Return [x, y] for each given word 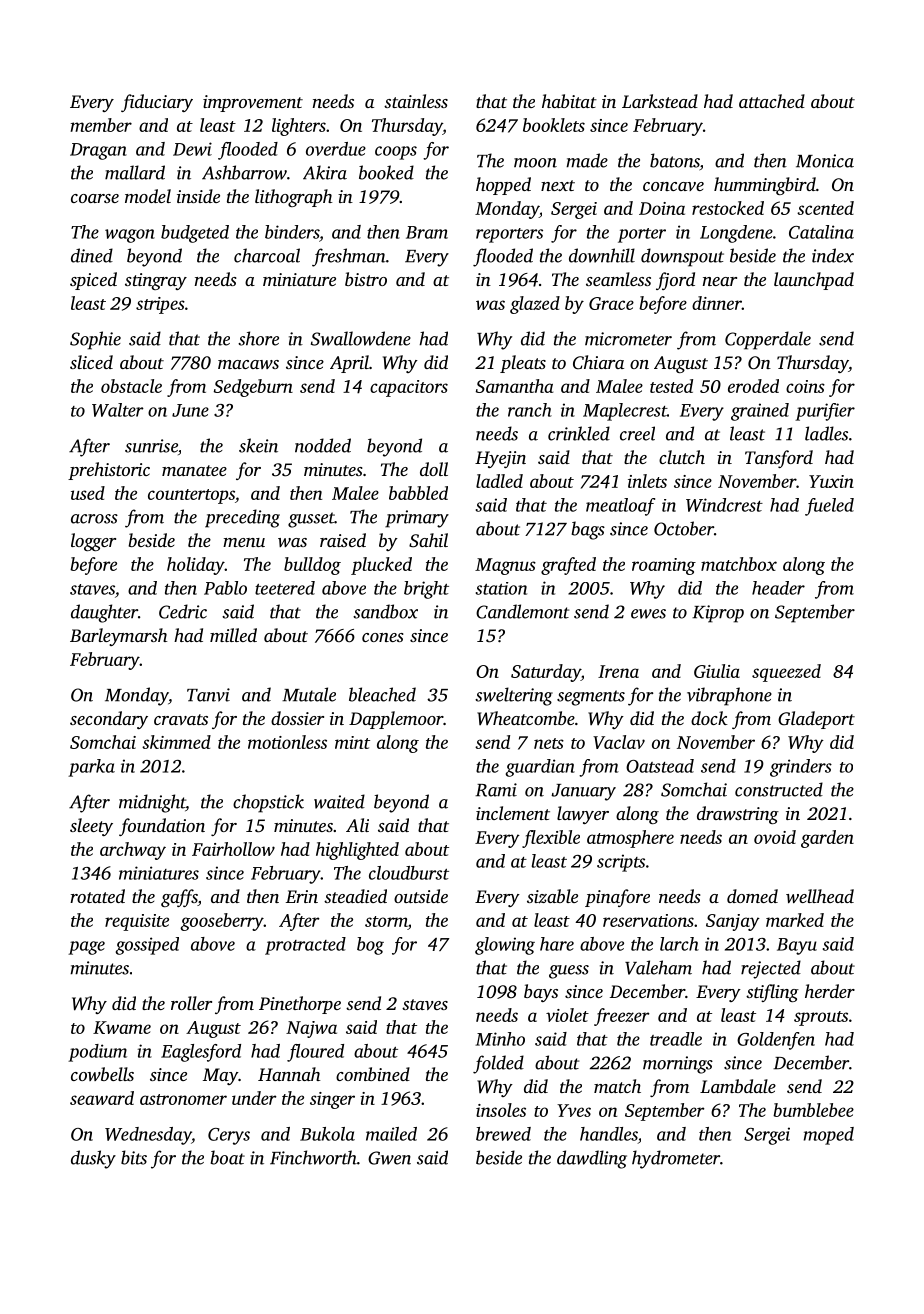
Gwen [389, 1158]
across [94, 519]
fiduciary [157, 103]
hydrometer [676, 1159]
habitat [569, 101]
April [349, 364]
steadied [355, 896]
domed [752, 896]
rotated [97, 896]
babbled [418, 493]
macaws [248, 364]
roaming [664, 566]
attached [772, 101]
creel [637, 433]
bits [134, 1157]
